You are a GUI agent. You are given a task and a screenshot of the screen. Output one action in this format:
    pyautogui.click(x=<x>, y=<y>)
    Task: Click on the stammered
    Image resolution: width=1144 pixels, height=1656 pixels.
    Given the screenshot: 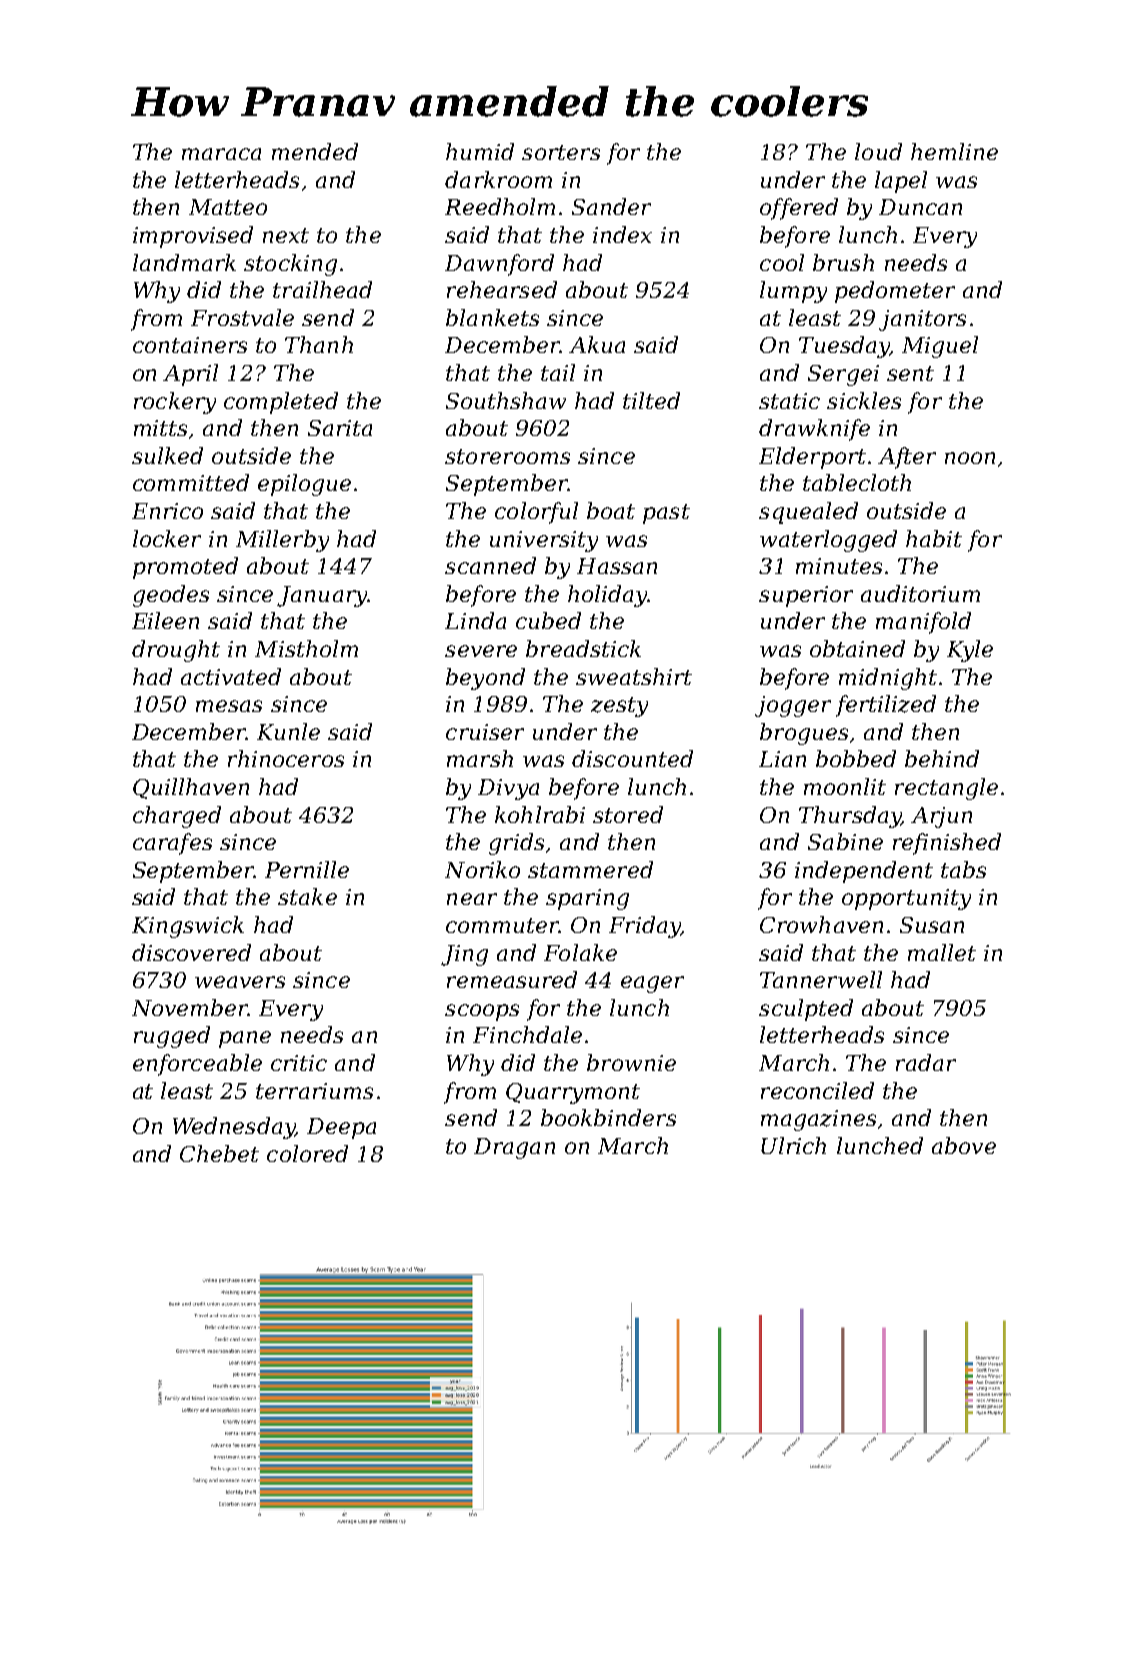 What is the action you would take?
    pyautogui.click(x=590, y=869)
